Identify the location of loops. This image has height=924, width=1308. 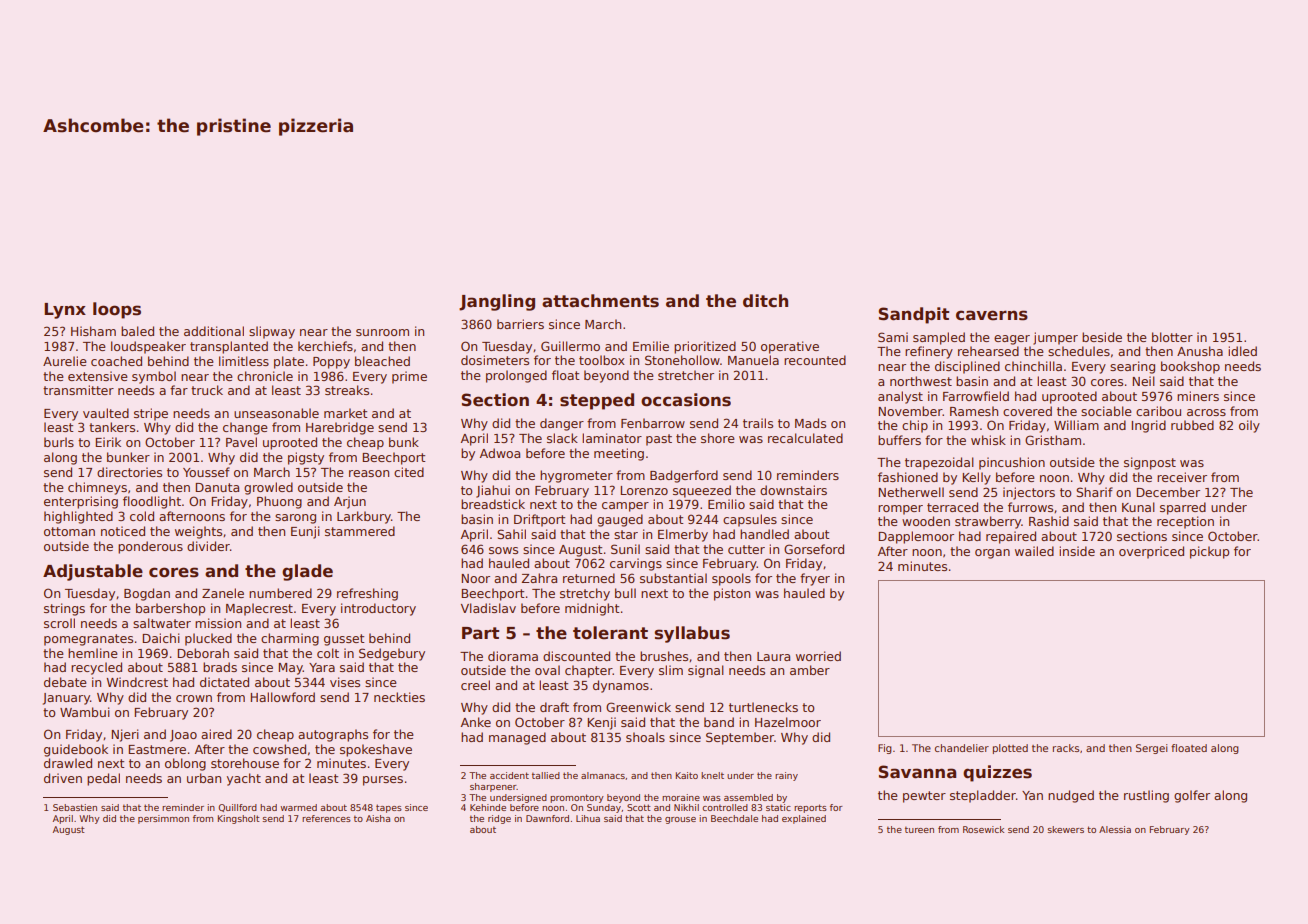
(117, 310).
